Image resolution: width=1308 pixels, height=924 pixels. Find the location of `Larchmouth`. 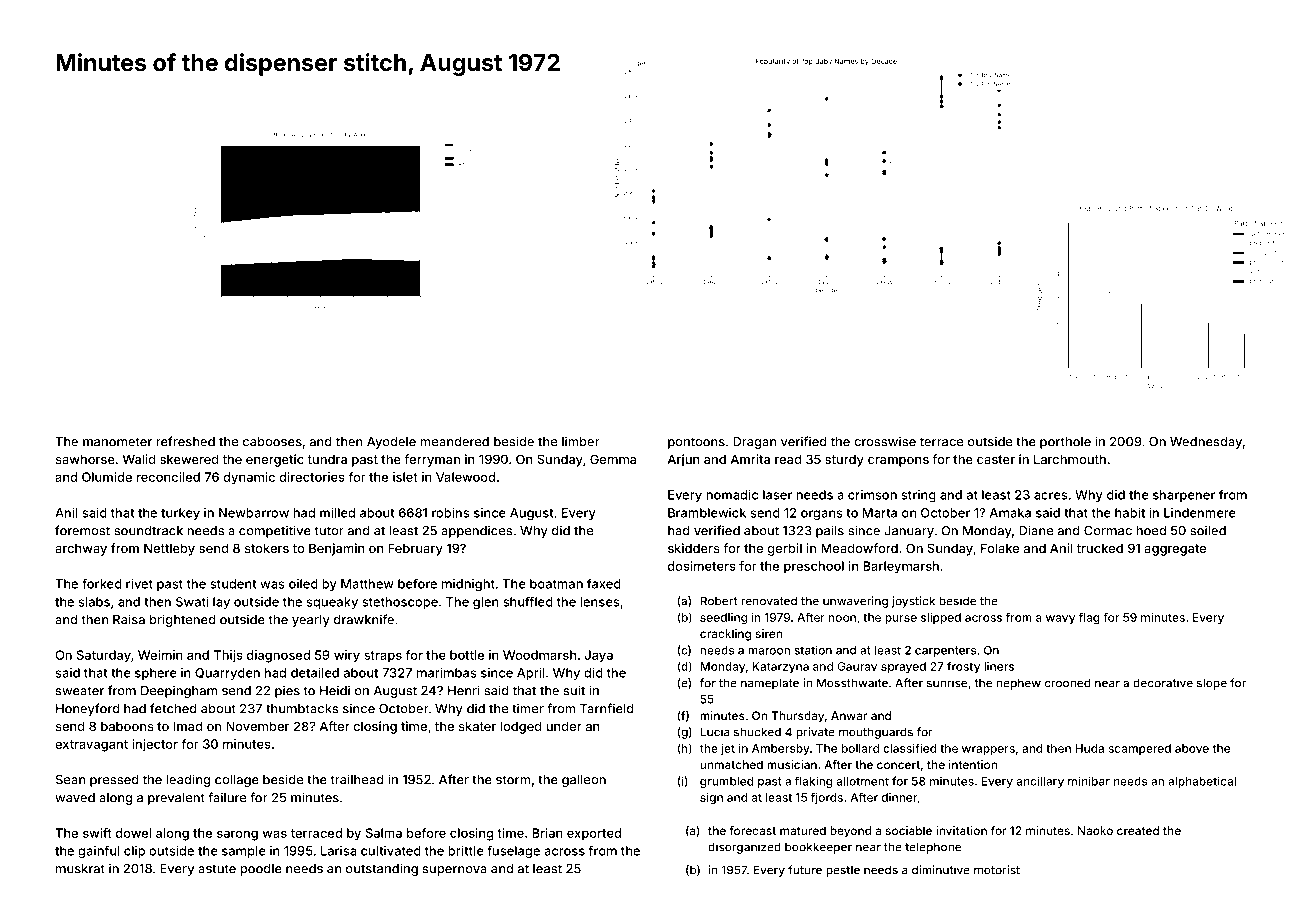

Larchmouth is located at coordinates (1070, 459).
